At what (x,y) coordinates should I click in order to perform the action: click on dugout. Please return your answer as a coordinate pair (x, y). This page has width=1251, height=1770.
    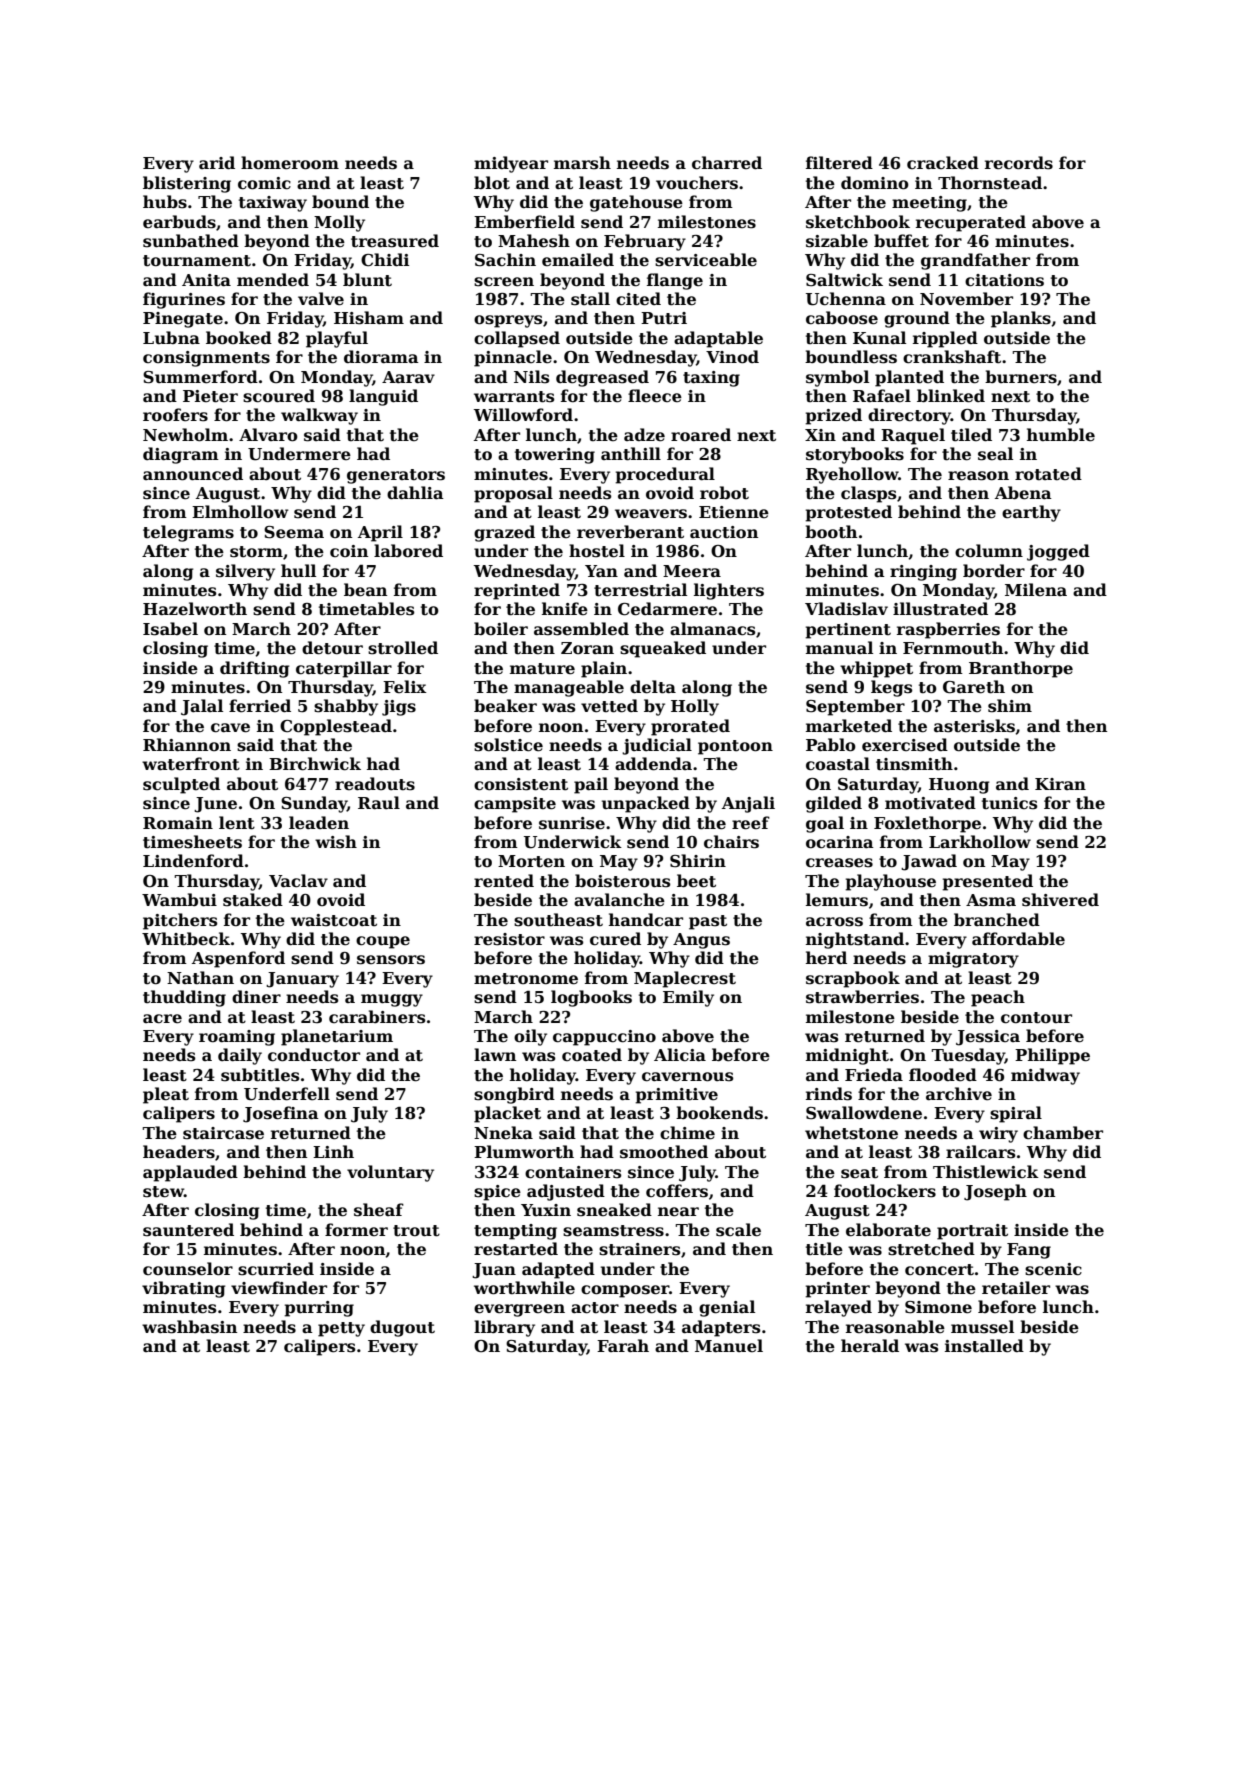
    Looking at the image, I should click on (402, 1328).
